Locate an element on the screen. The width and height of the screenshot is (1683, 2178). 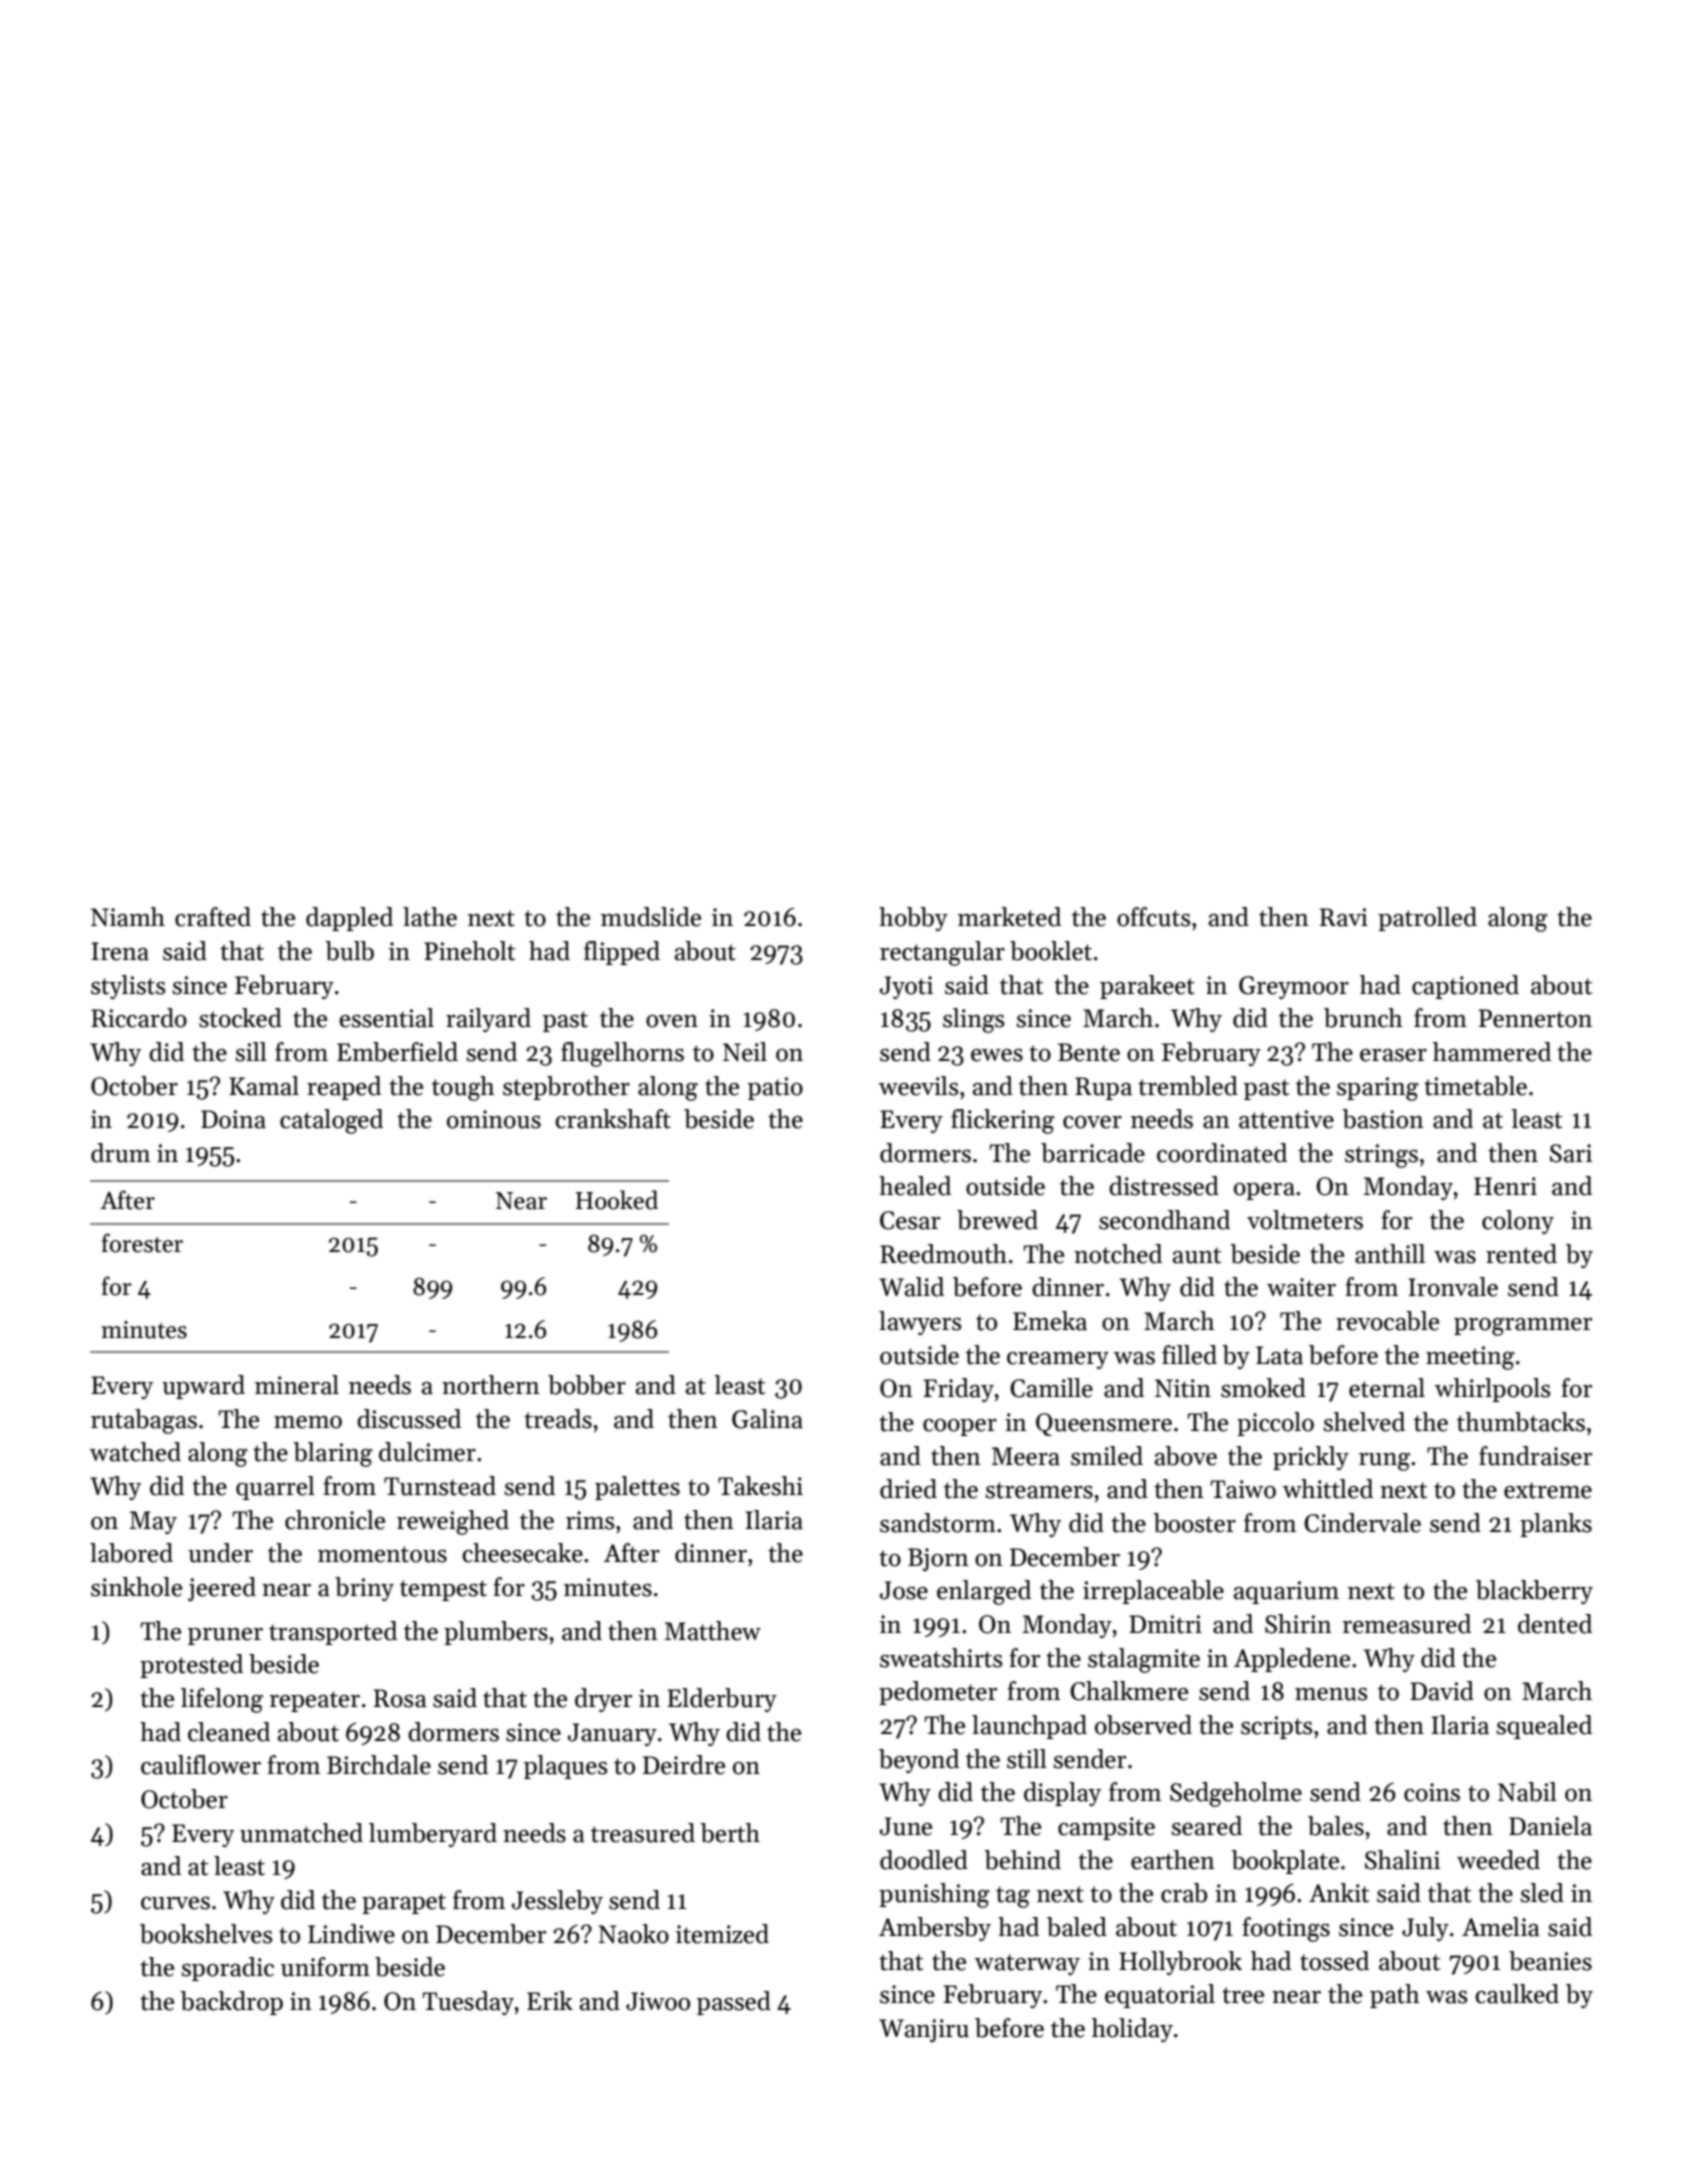
dented is located at coordinates (1555, 1624).
